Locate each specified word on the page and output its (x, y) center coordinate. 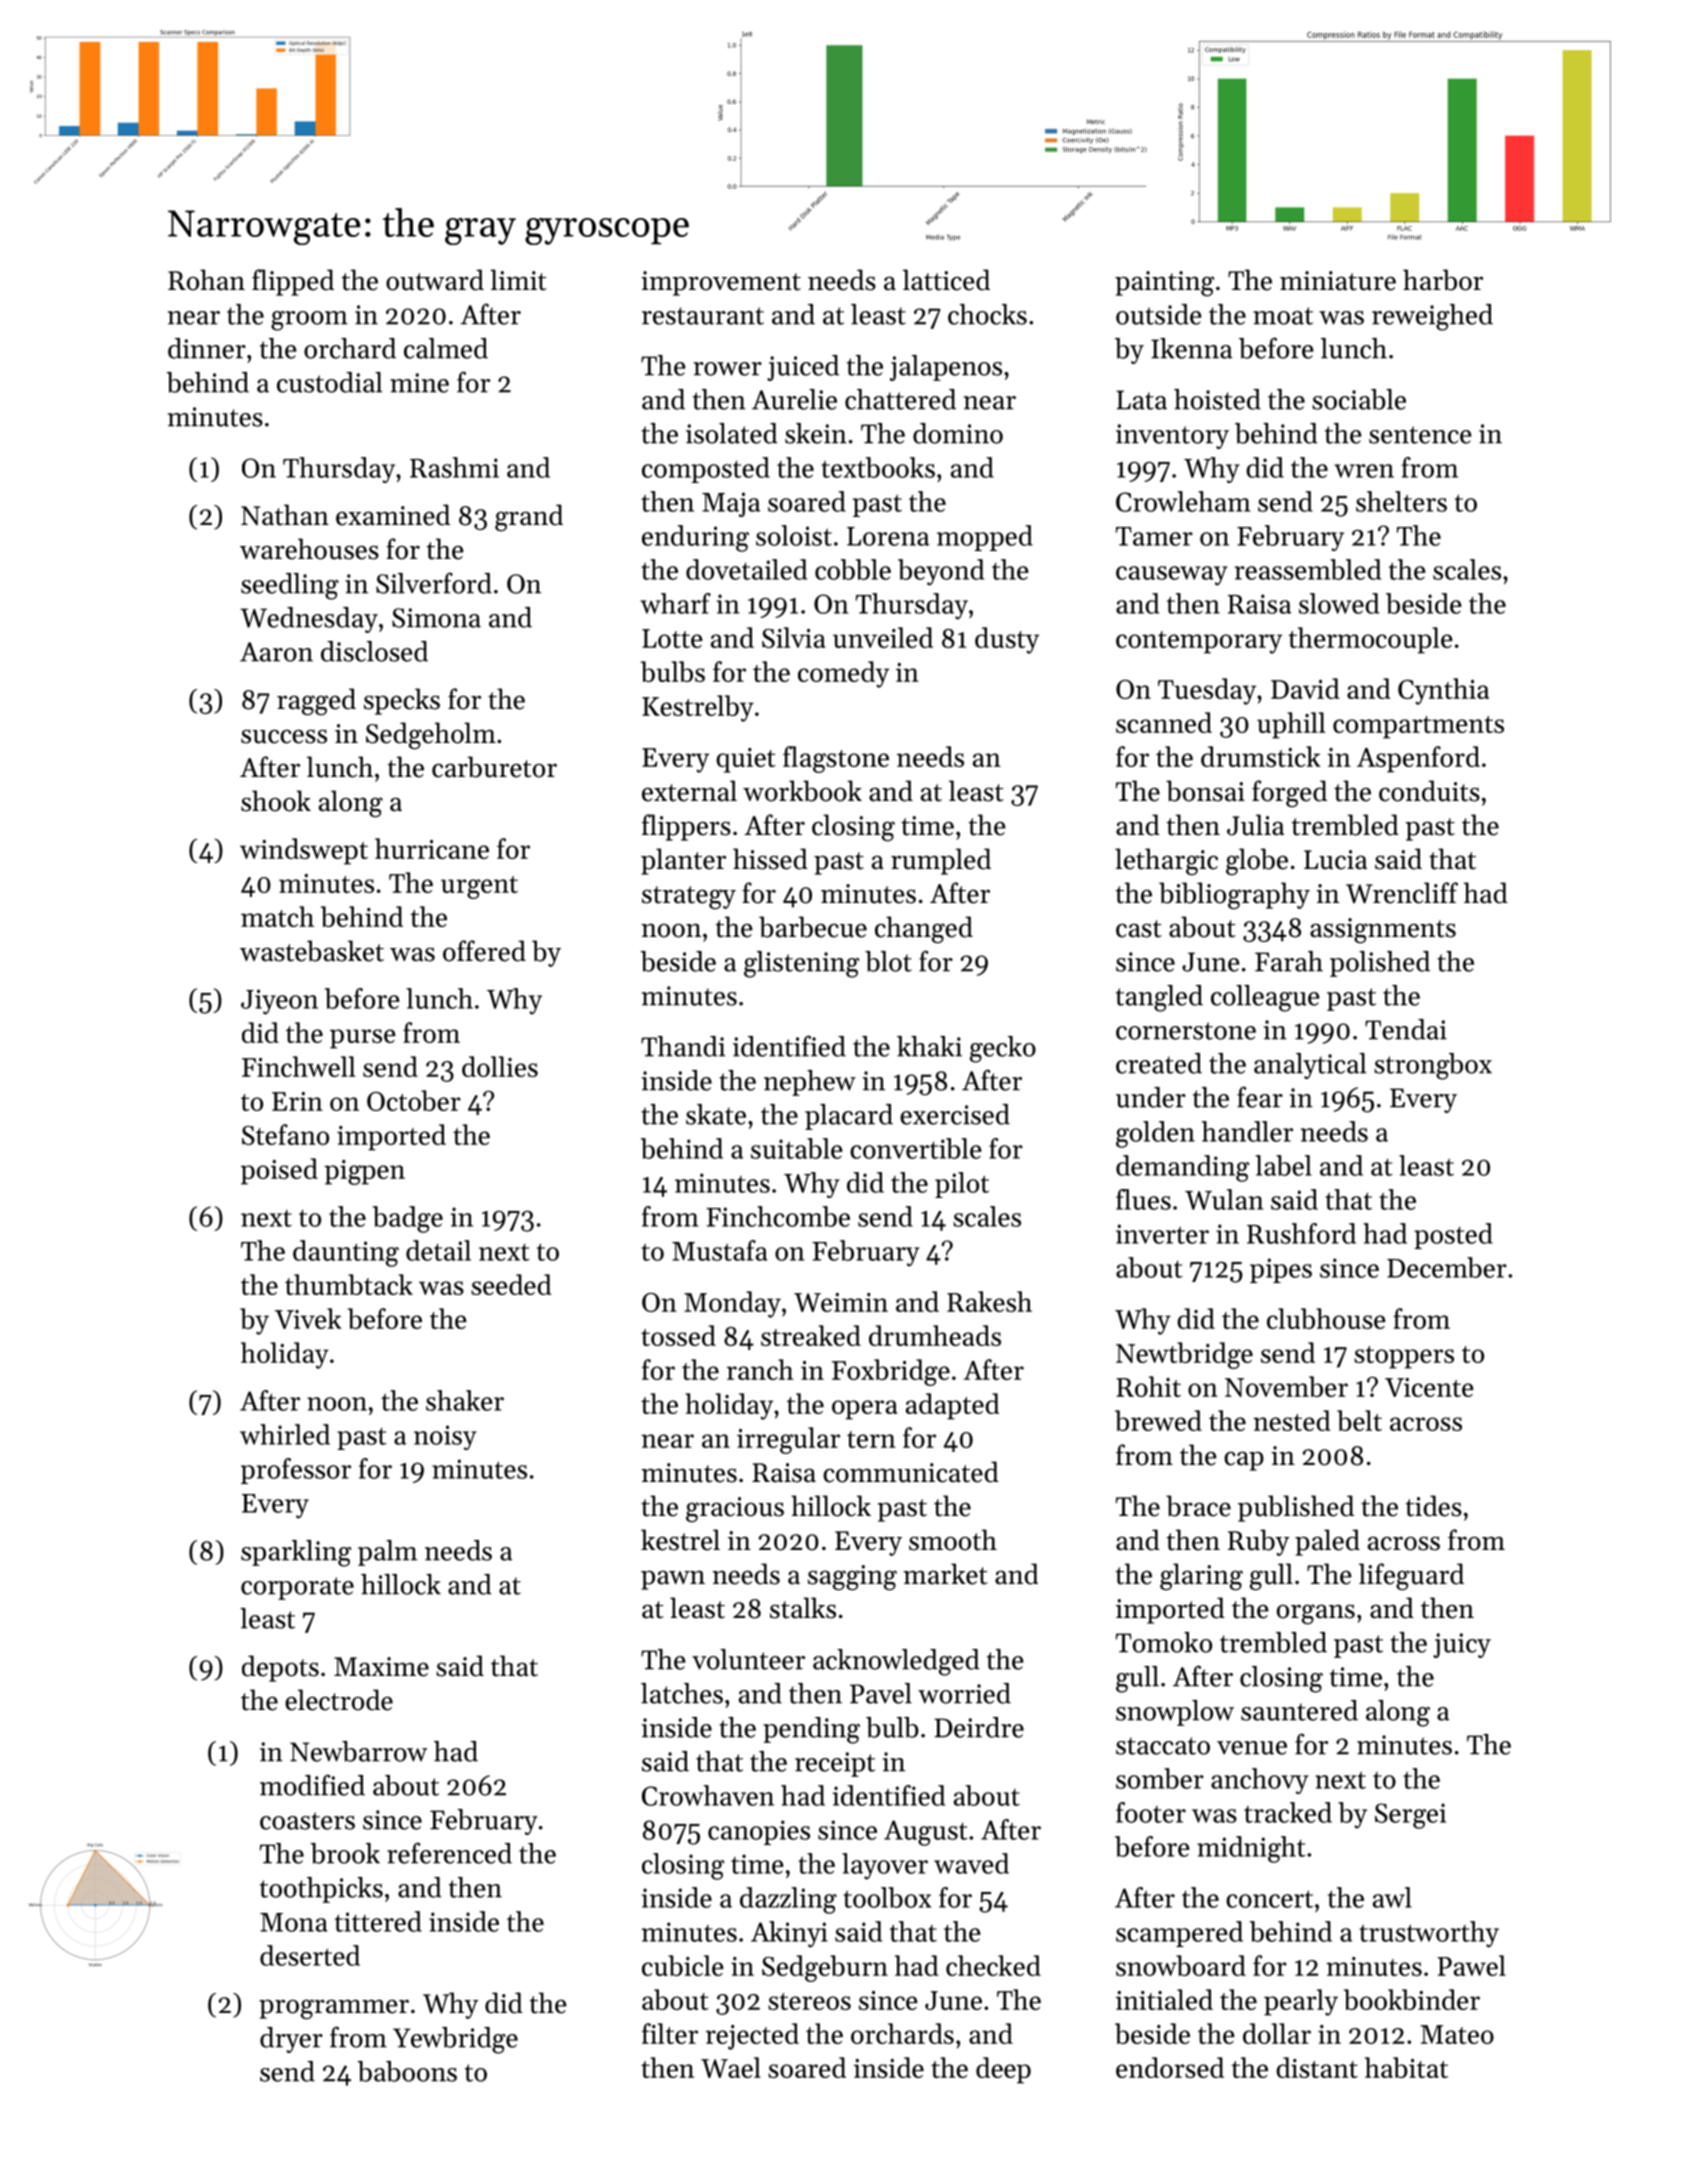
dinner (207, 348)
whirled (285, 1434)
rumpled (941, 861)
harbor (1443, 280)
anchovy (1260, 1781)
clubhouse (1326, 1318)
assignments (1383, 931)
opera (865, 1410)
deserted (310, 1955)
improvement (721, 283)
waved (971, 1863)
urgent (479, 887)
